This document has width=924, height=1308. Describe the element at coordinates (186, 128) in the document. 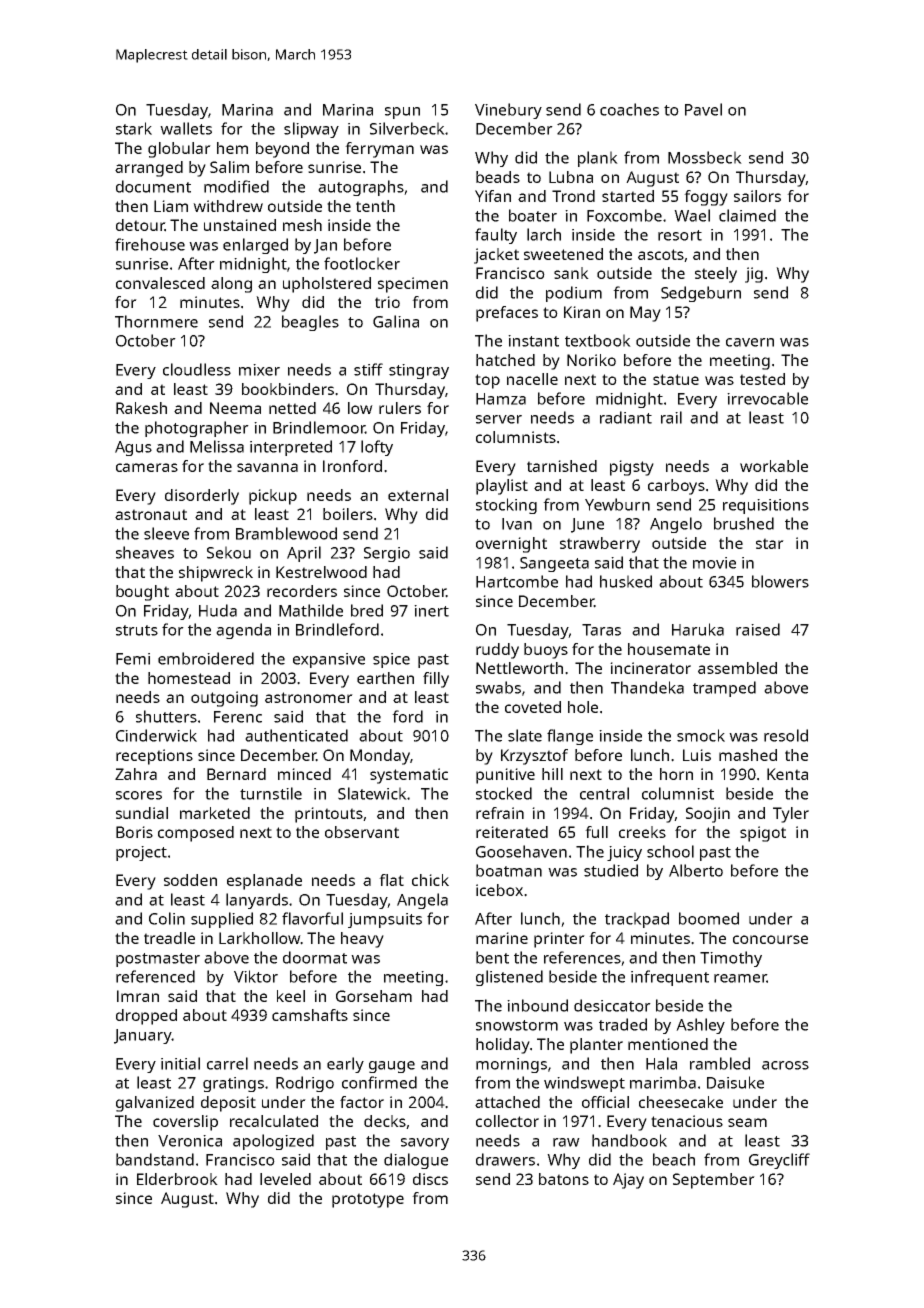

I see `wallets` at that location.
